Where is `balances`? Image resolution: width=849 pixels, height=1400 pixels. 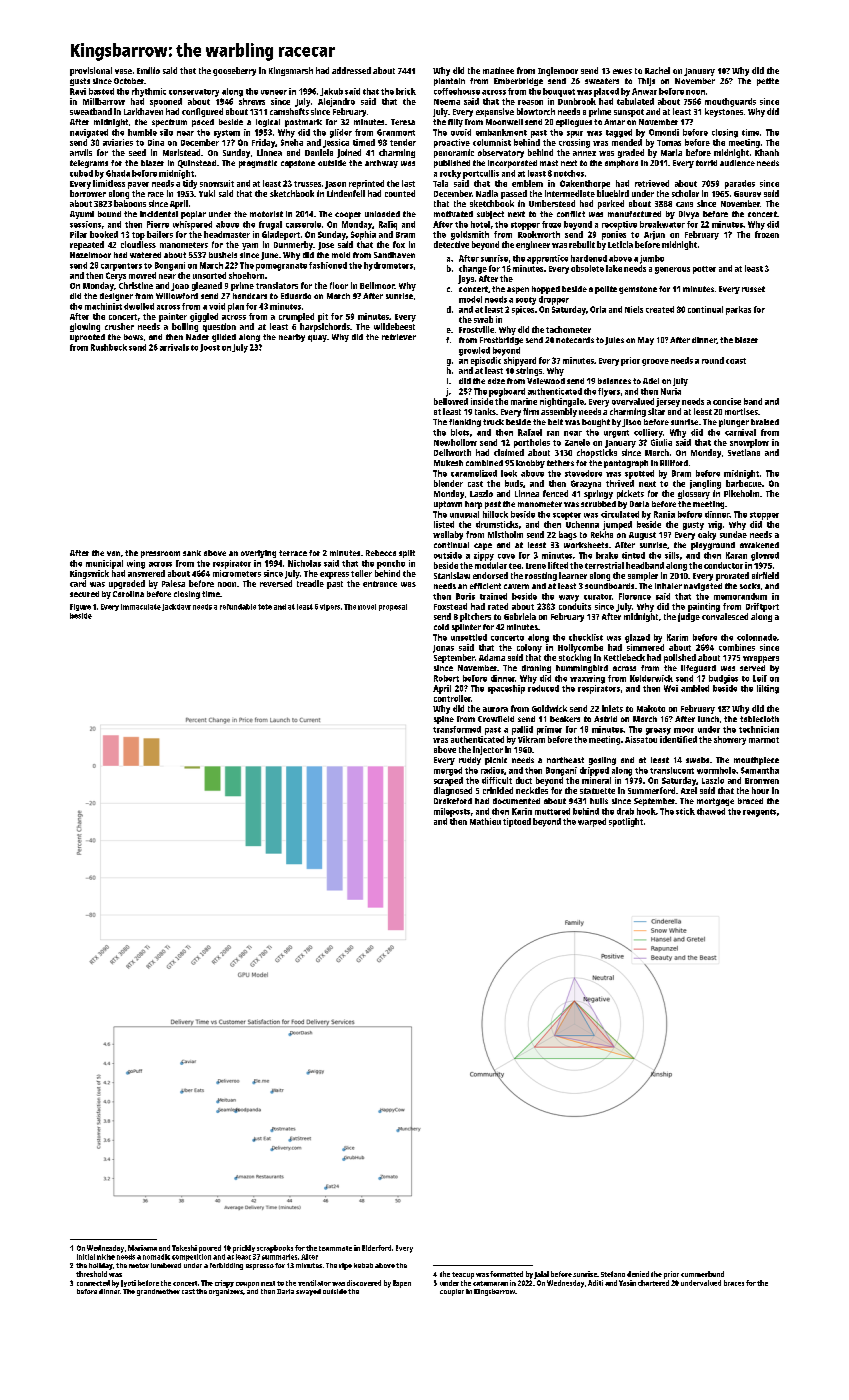
balances is located at coordinates (614, 381).
